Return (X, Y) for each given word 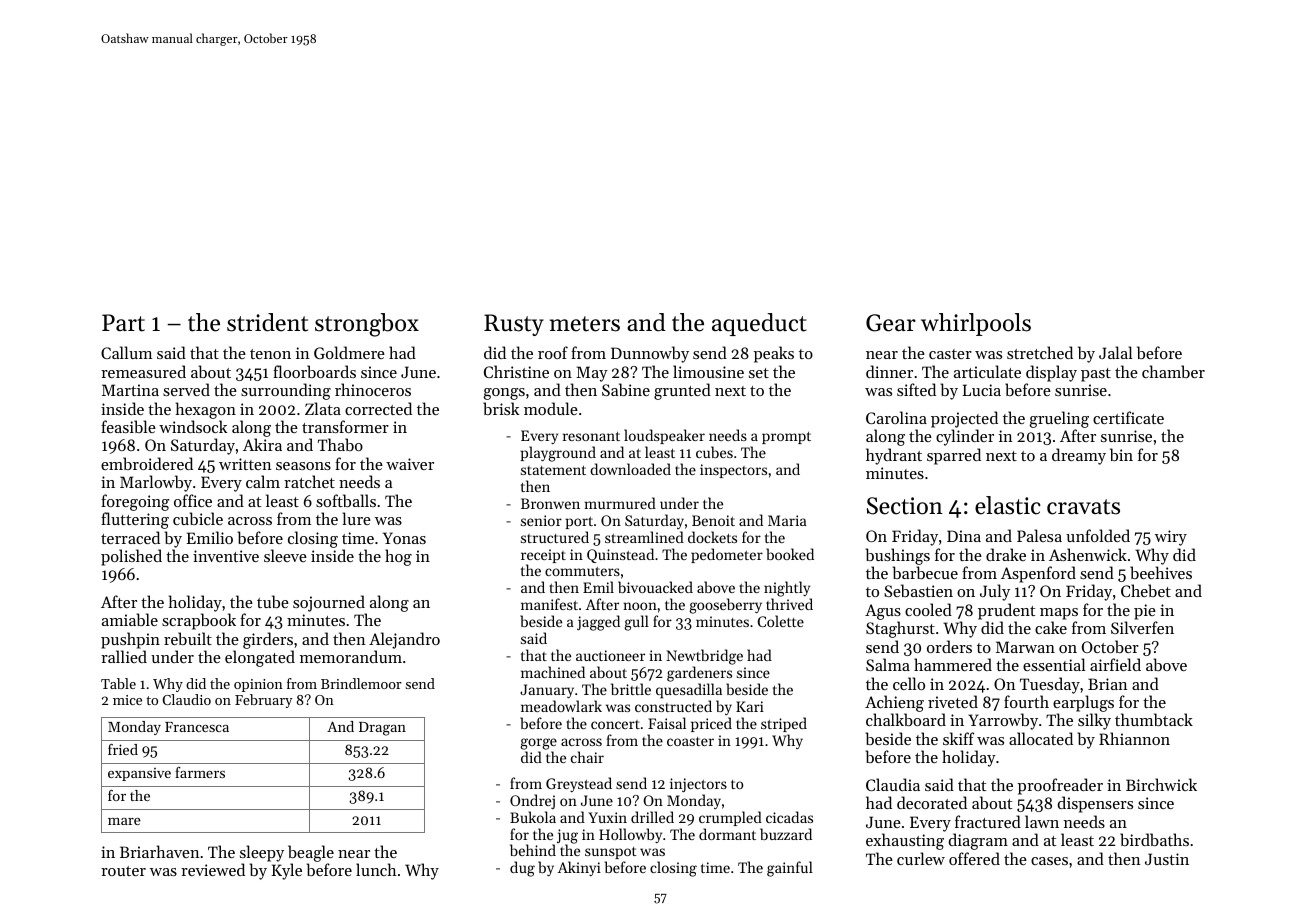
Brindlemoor (361, 683)
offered (974, 858)
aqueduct (759, 324)
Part (123, 323)
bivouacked (655, 587)
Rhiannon (1134, 738)
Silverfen (1142, 627)
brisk (501, 408)
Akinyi (579, 868)
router (123, 871)
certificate (1128, 417)
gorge (538, 744)
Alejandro (404, 640)
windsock (193, 426)
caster (950, 354)
